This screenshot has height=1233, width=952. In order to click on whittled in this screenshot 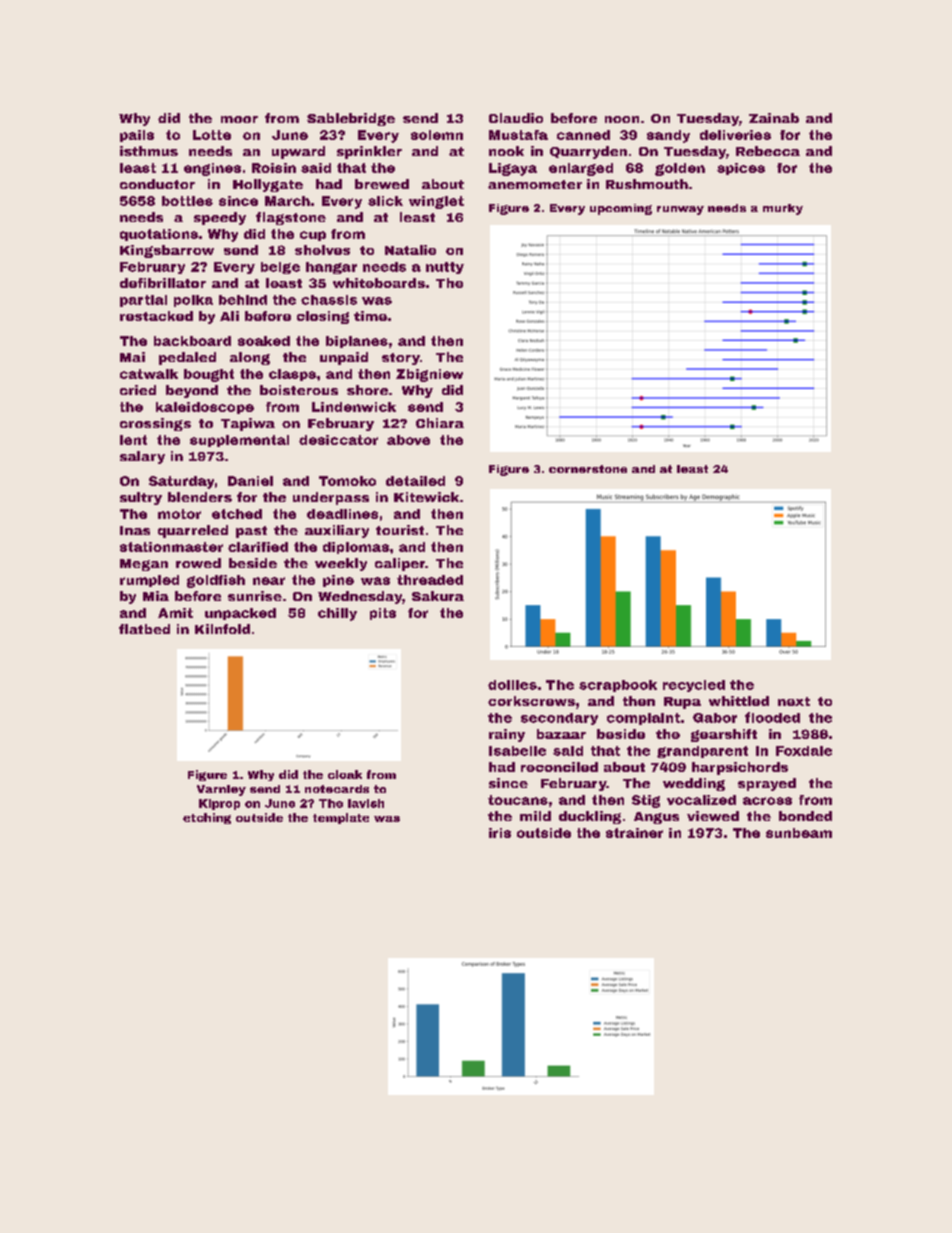, I will do `click(739, 701)`.
